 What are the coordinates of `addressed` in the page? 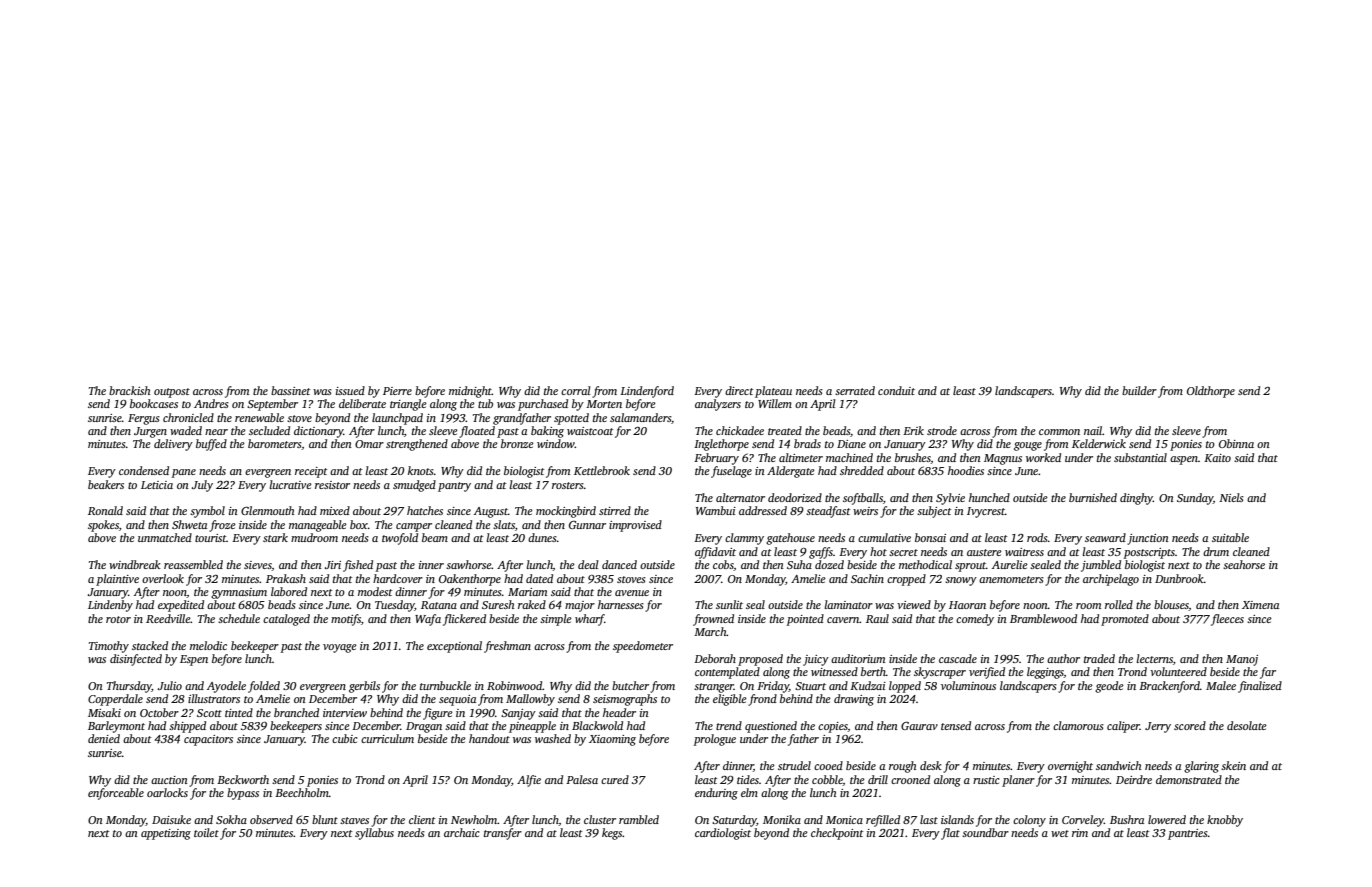 It's located at (763, 510).
